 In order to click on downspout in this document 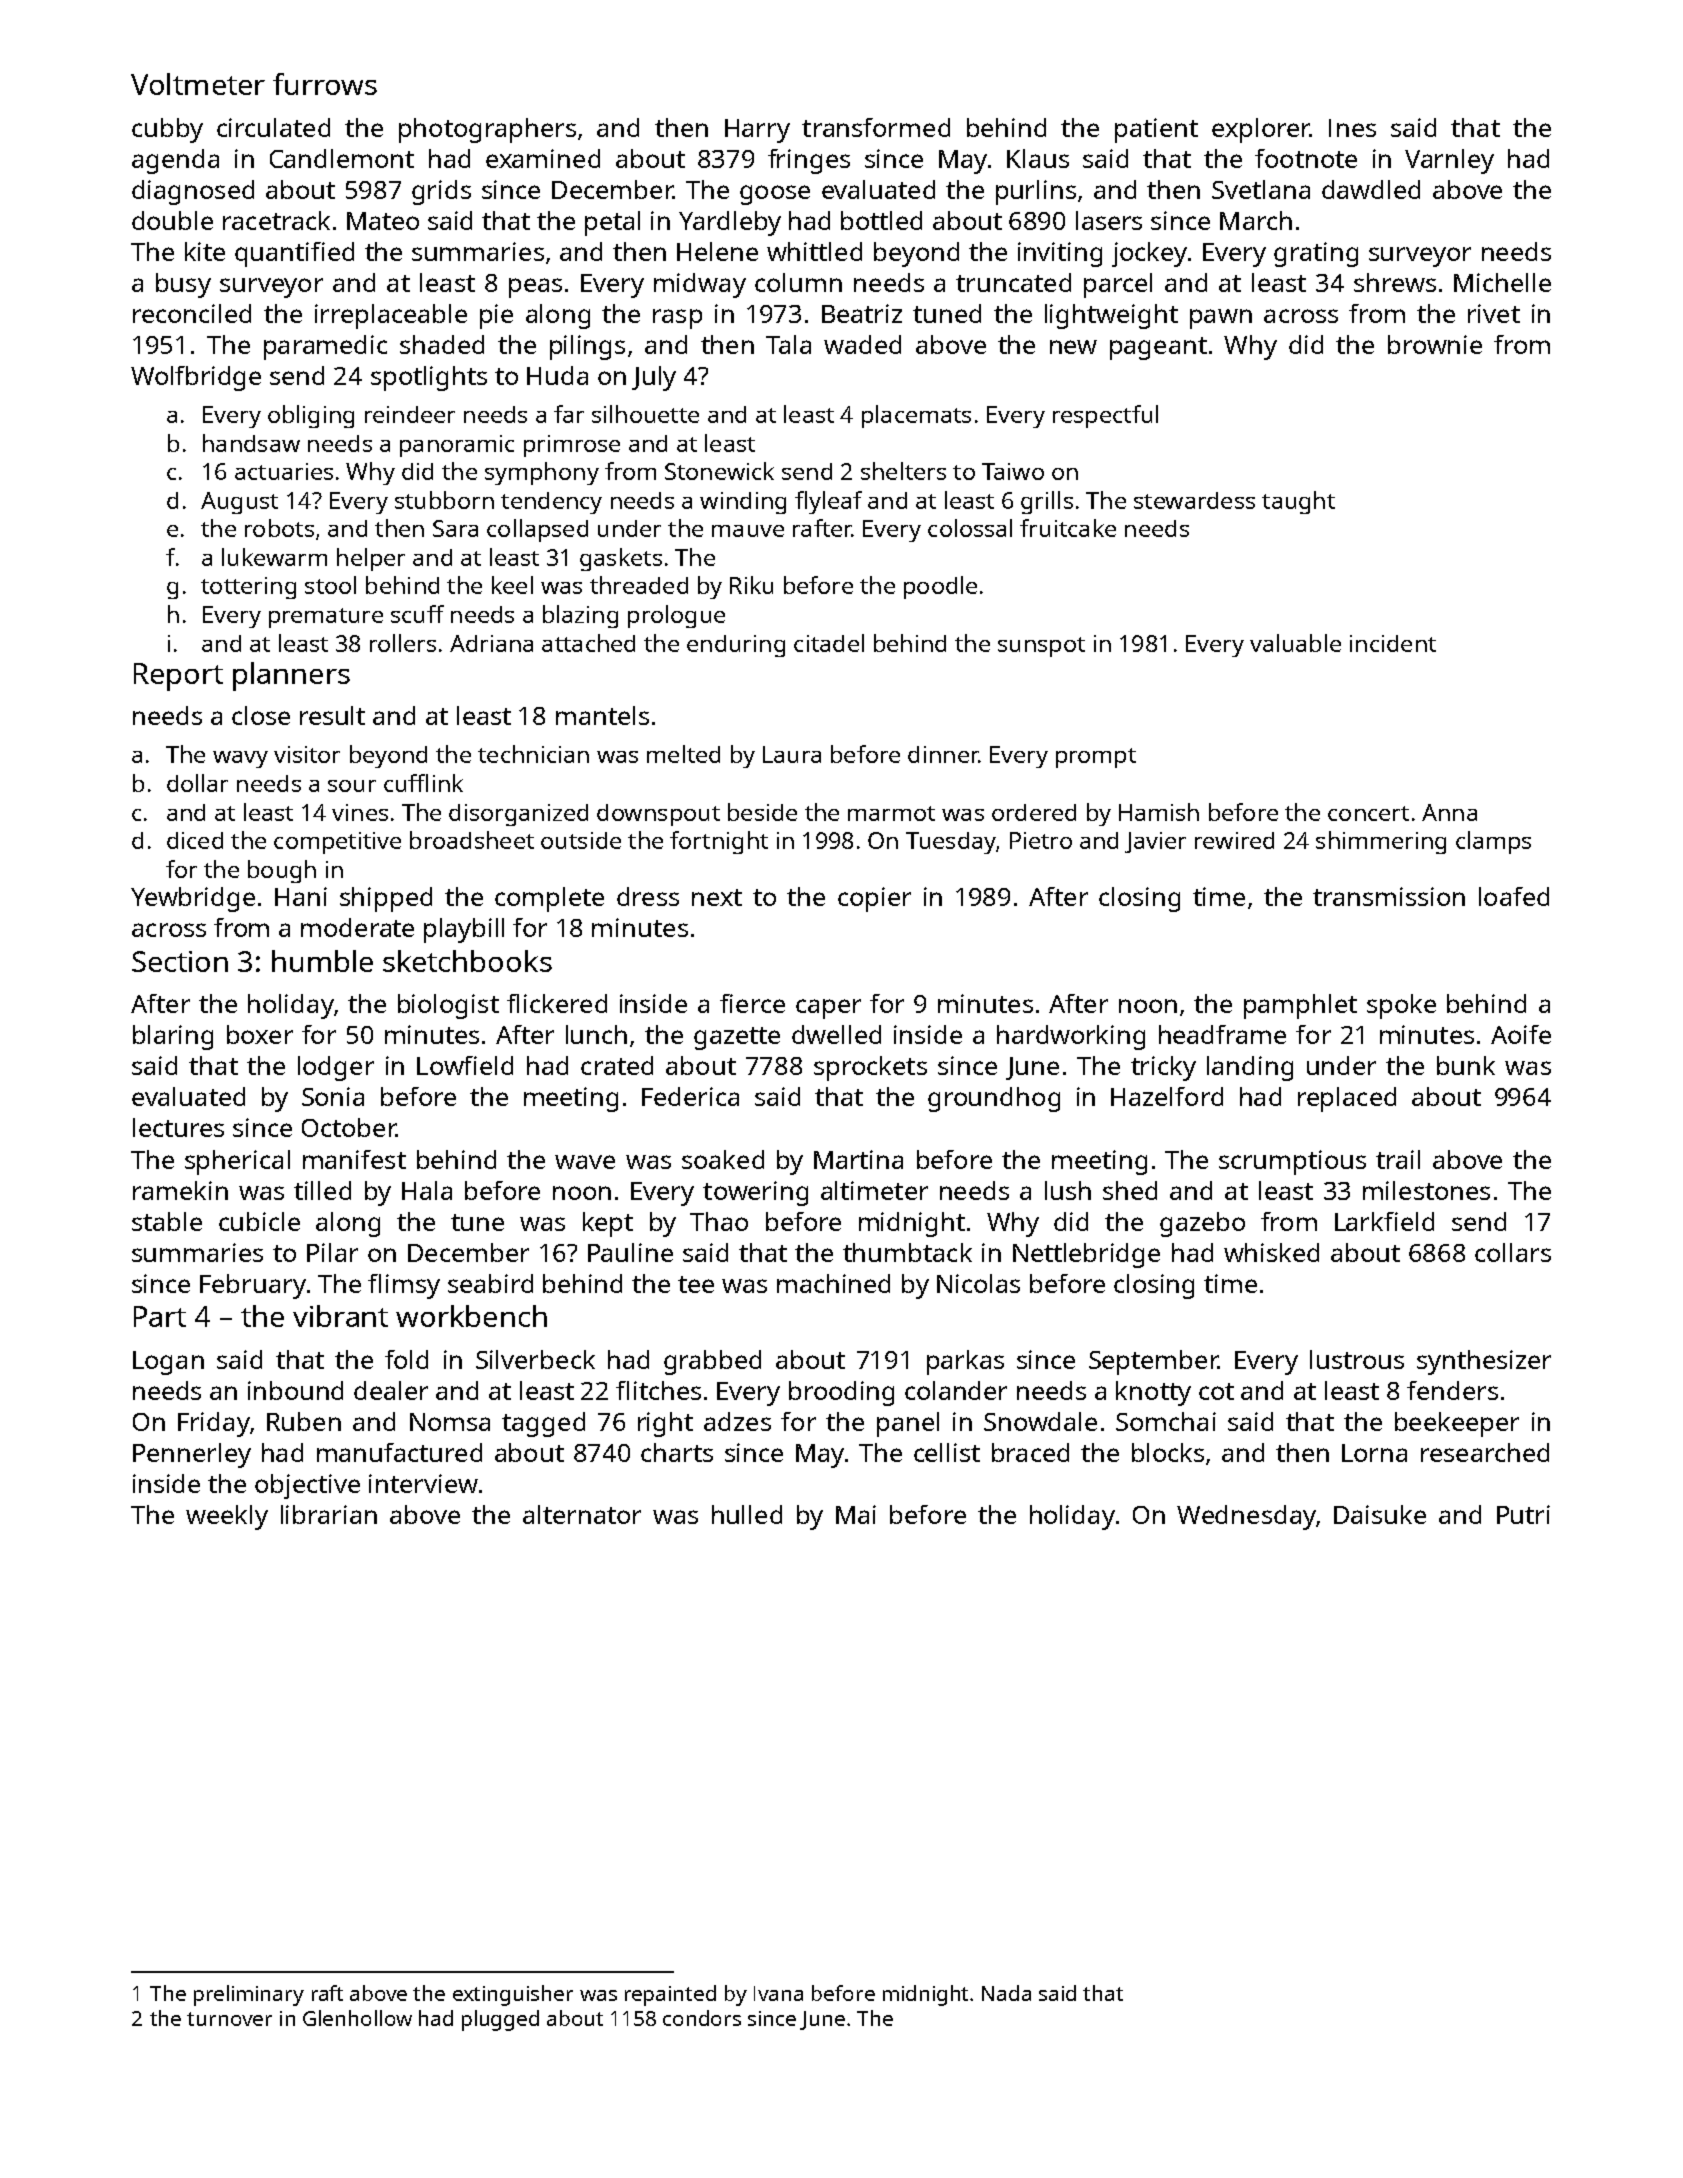, I will do `click(658, 815)`.
